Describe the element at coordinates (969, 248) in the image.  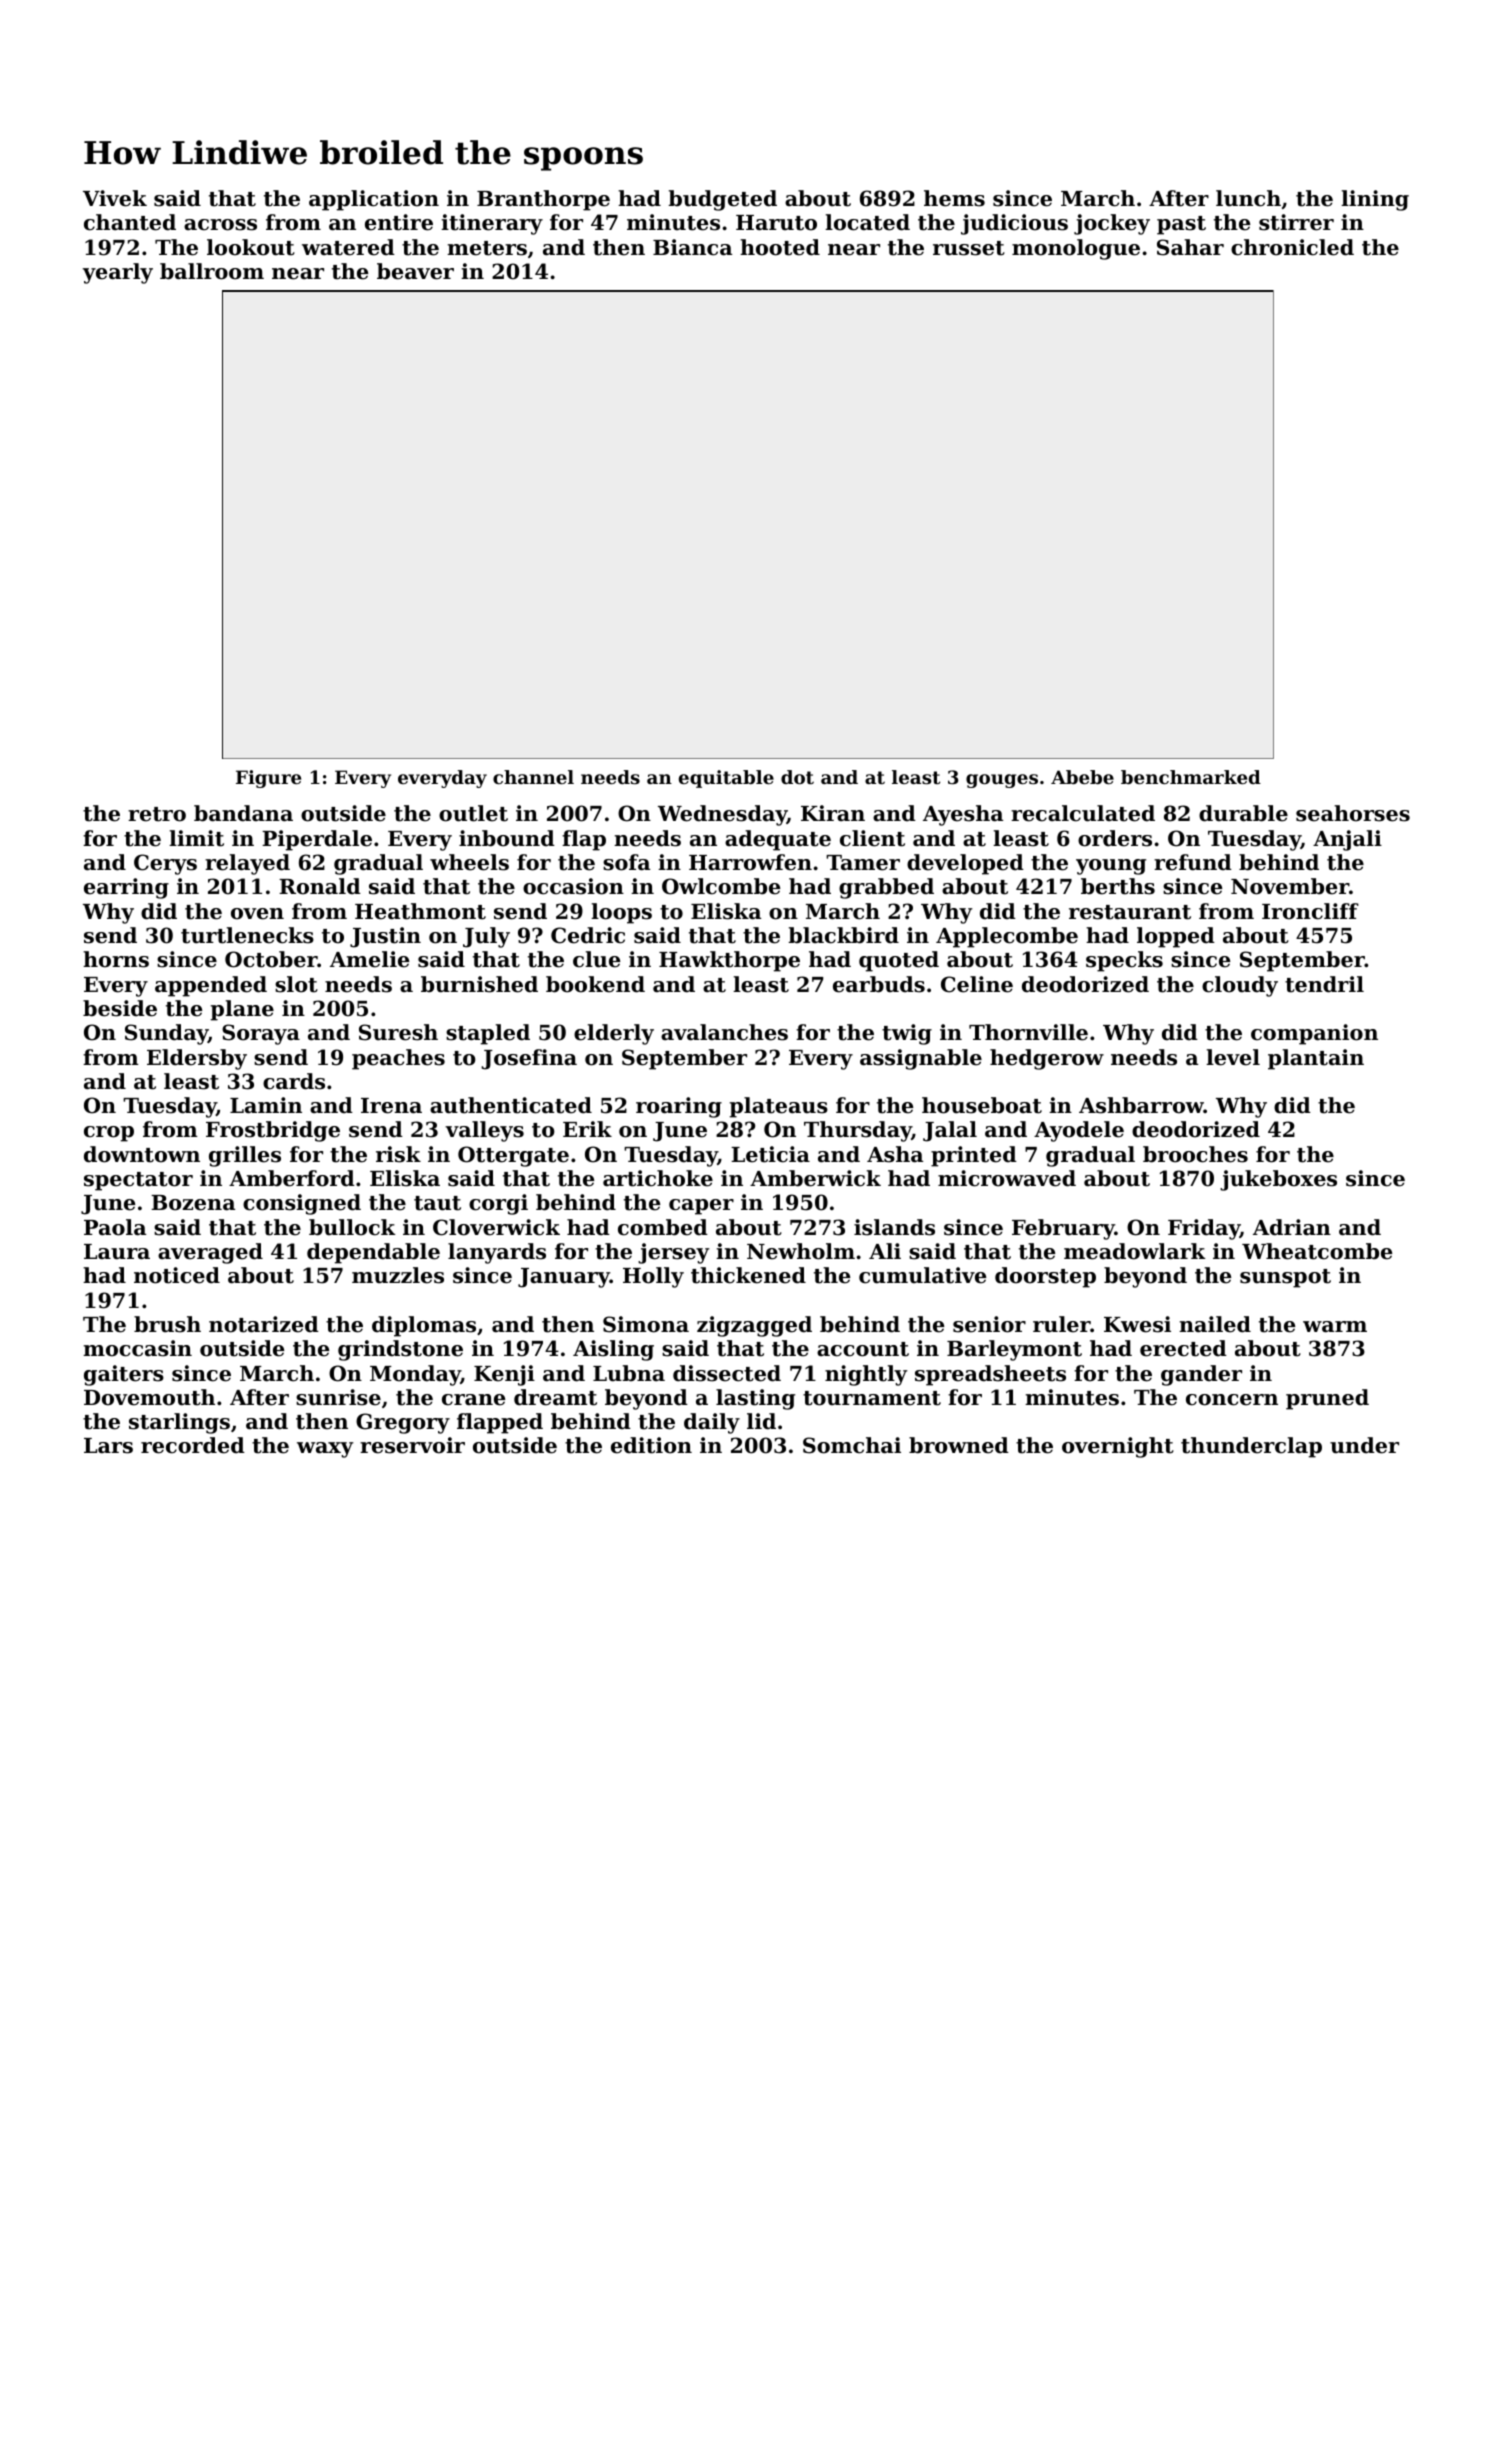
I see `russet` at that location.
